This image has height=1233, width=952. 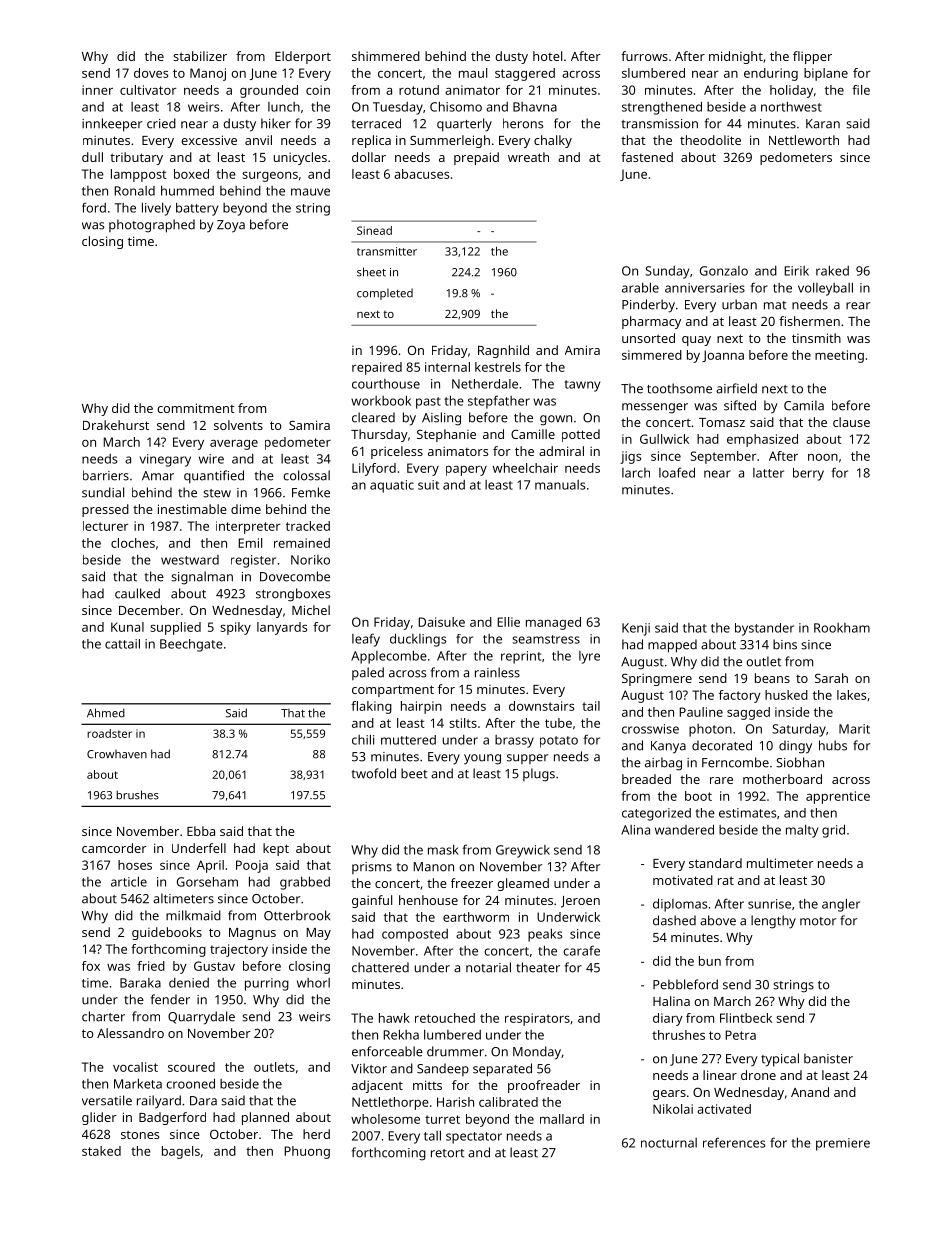 What do you see at coordinates (740, 405) in the image?
I see `sifted` at bounding box center [740, 405].
